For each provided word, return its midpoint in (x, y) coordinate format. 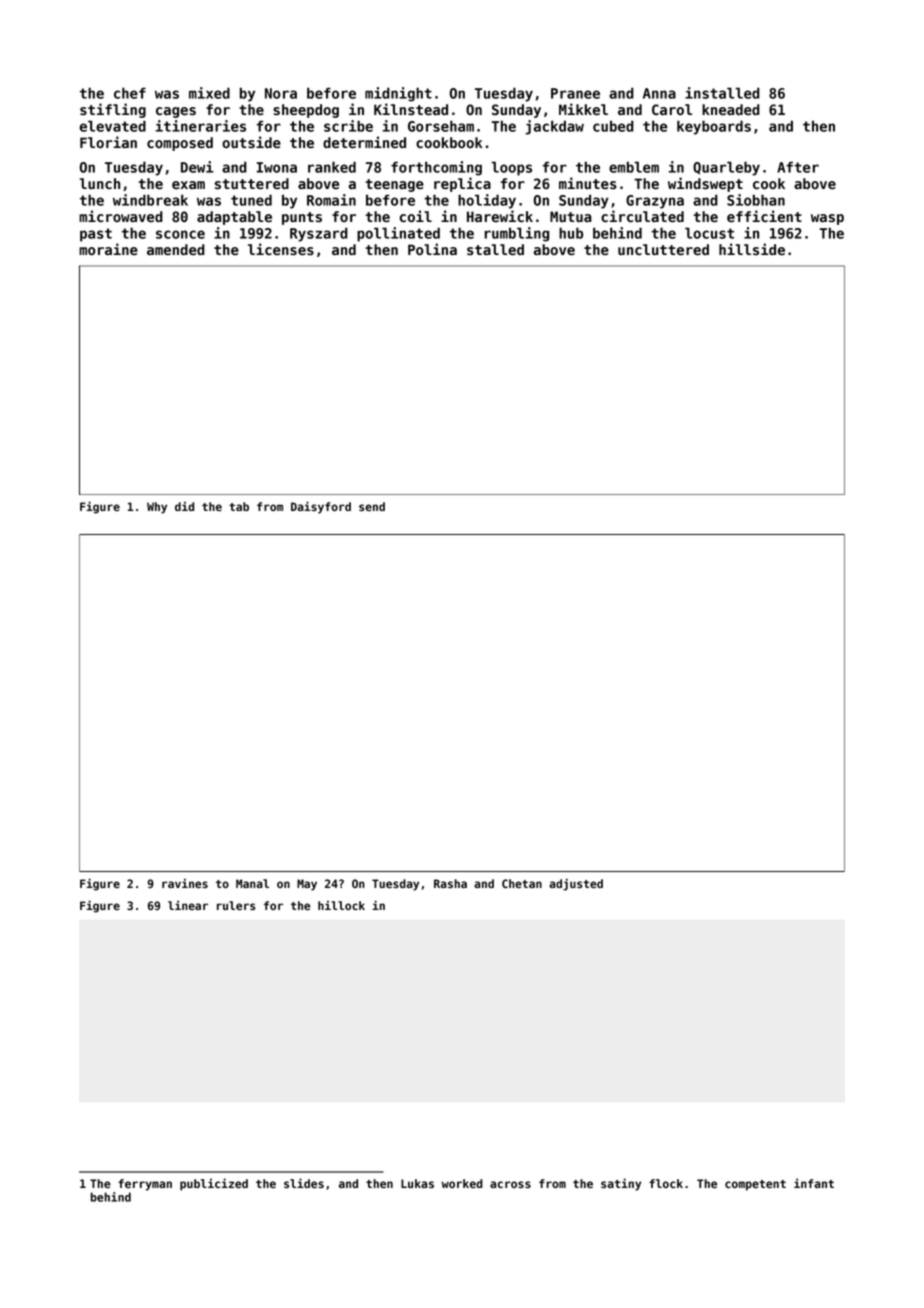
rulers (236, 905)
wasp (827, 219)
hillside (752, 249)
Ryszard (319, 234)
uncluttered (663, 250)
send (372, 506)
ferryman (145, 1185)
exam (188, 185)
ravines (185, 883)
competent (755, 1185)
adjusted (576, 885)
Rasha (450, 883)
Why (157, 508)
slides (304, 1183)
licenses (281, 249)
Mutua (571, 216)
